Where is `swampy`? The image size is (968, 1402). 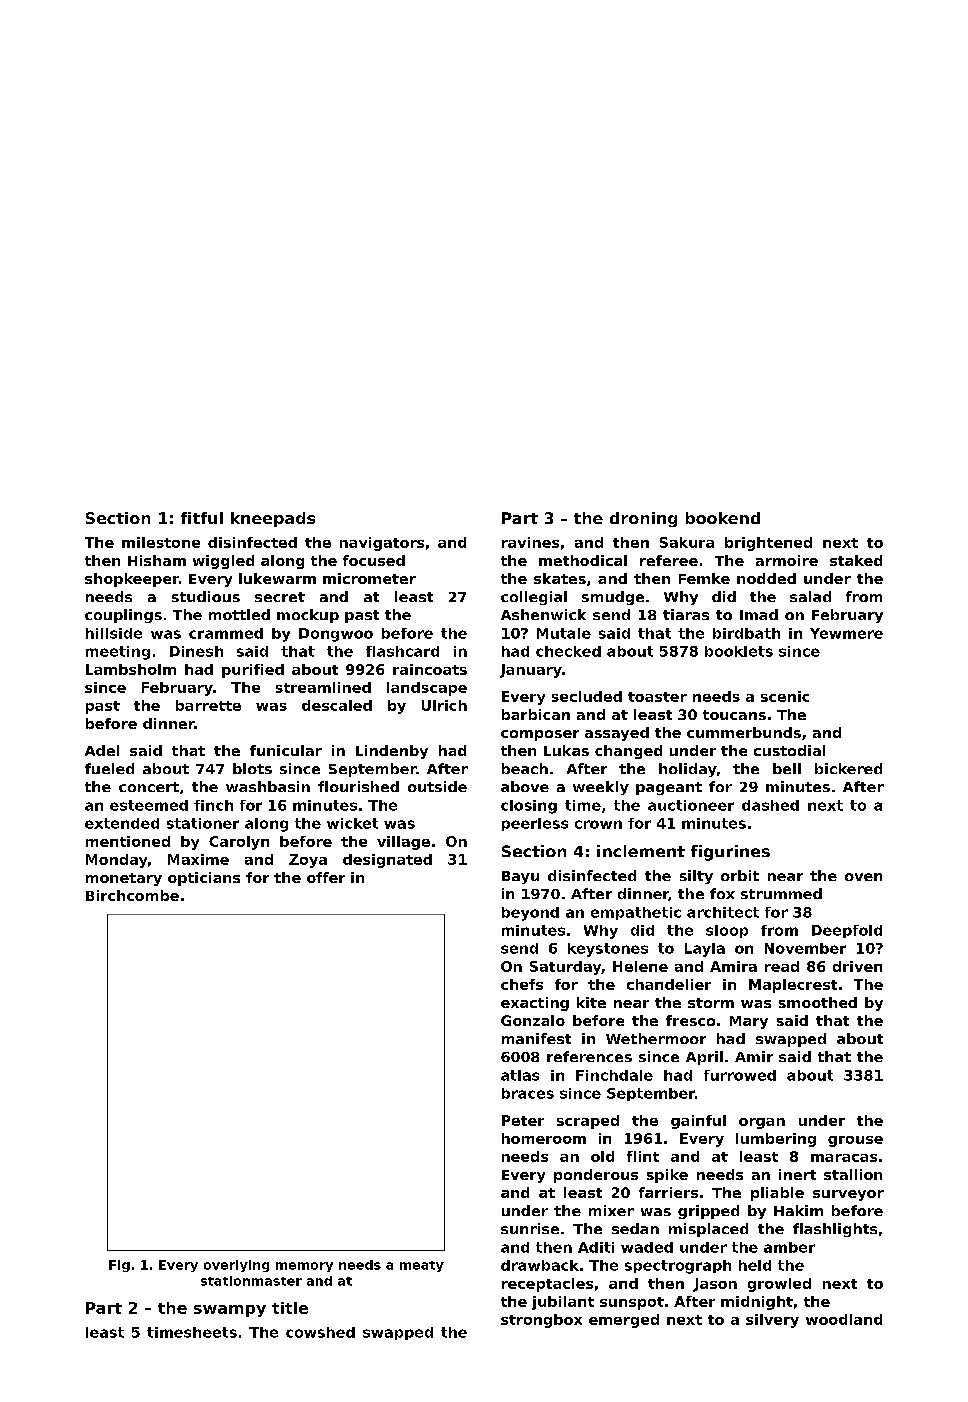
swampy is located at coordinates (230, 1311).
